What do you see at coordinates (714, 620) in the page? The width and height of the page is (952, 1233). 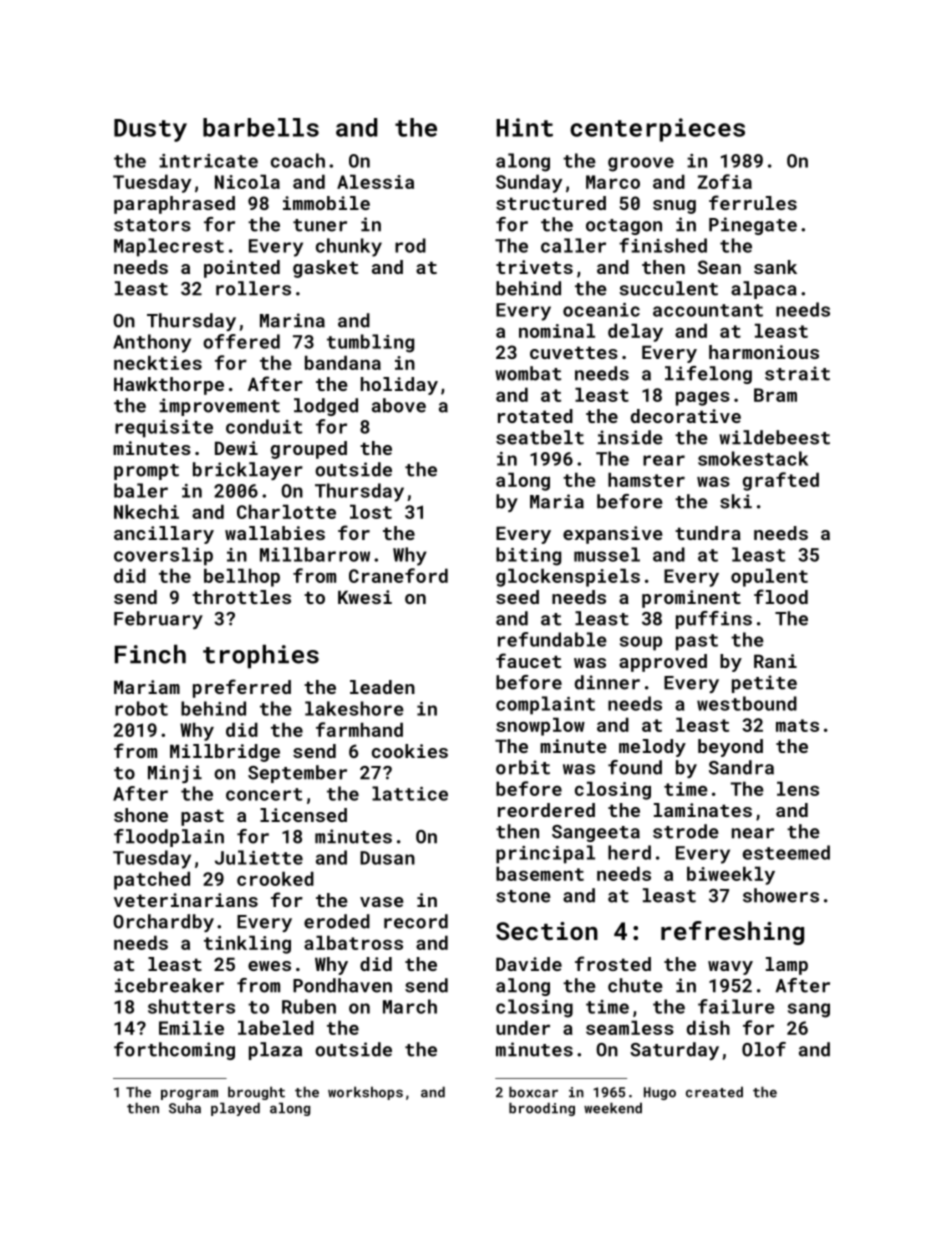 I see `puffins` at bounding box center [714, 620].
